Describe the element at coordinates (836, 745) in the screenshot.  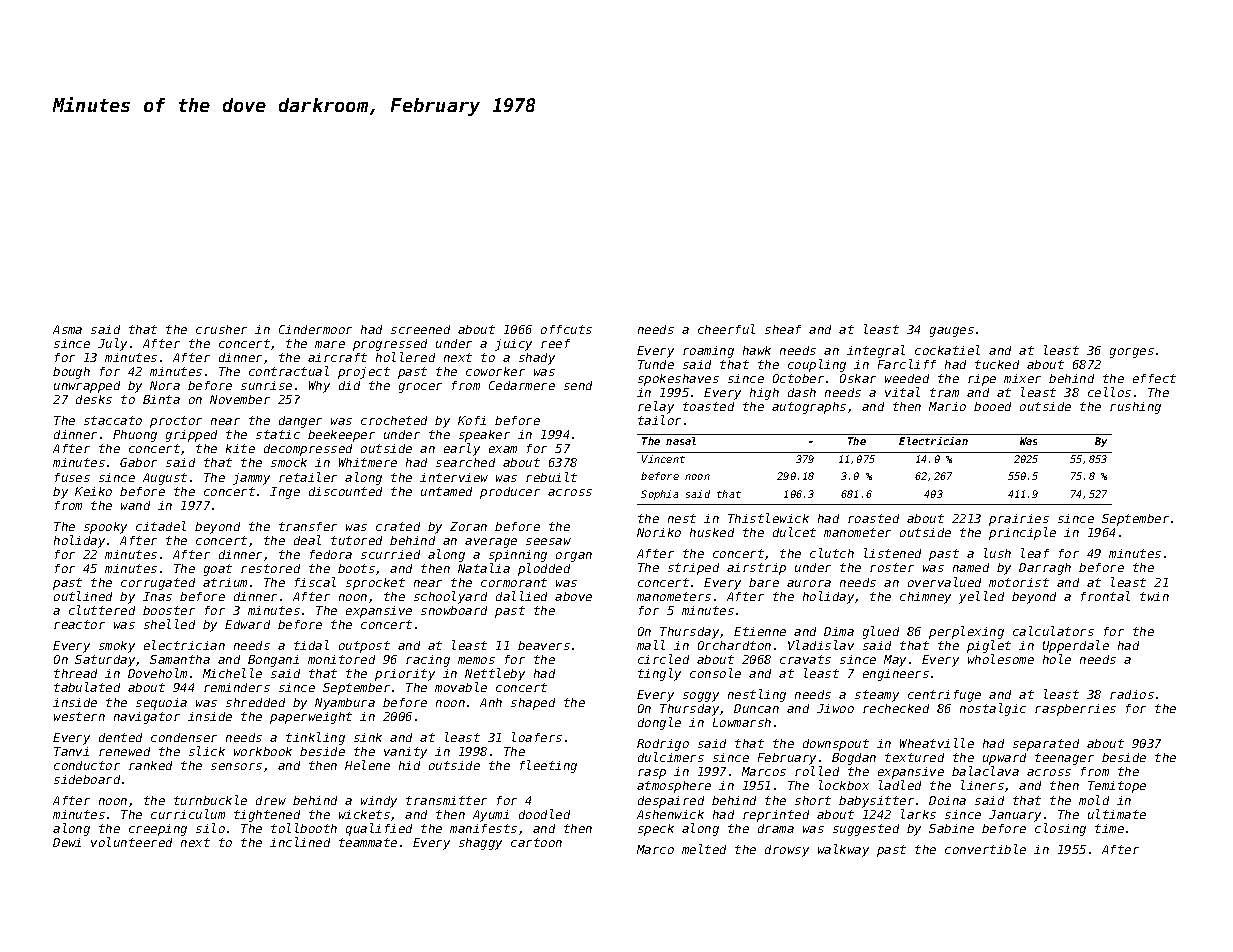
I see `downspout` at that location.
